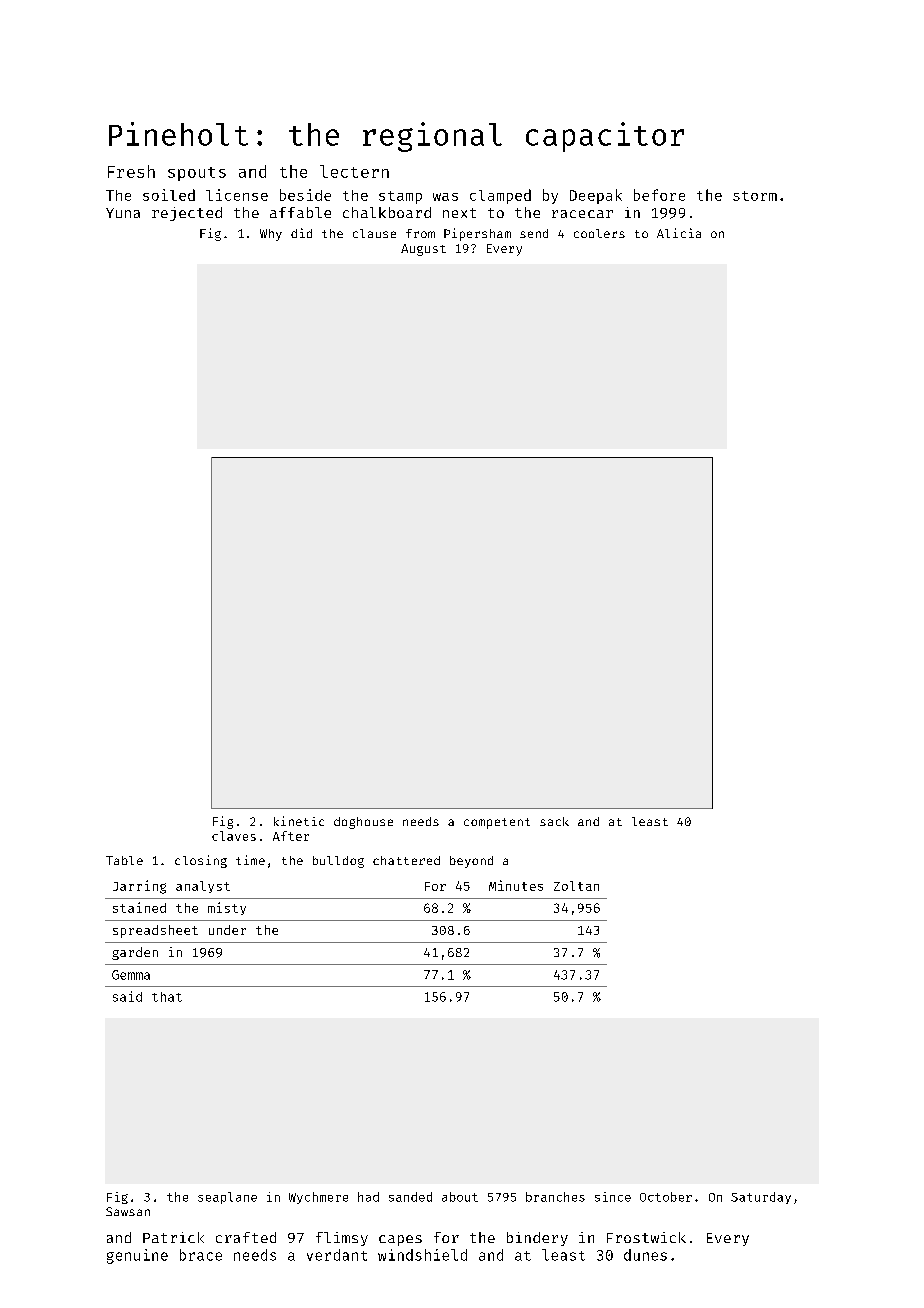 This screenshot has width=924, height=1308. I want to click on clamped, so click(500, 196).
